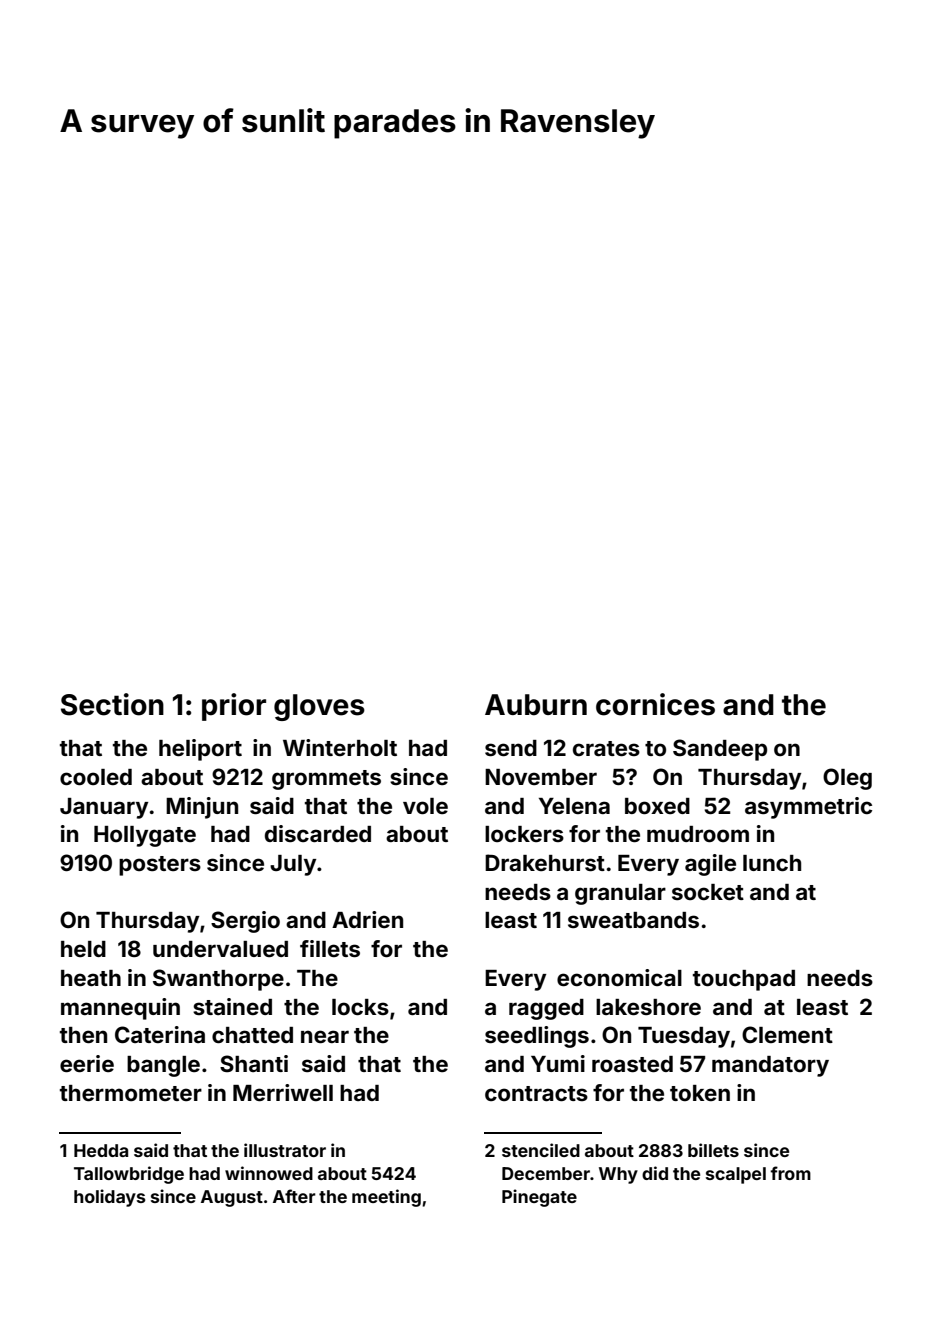 This image has height=1324, width=933. Describe the element at coordinates (655, 704) in the image. I see `cornices` at that location.
